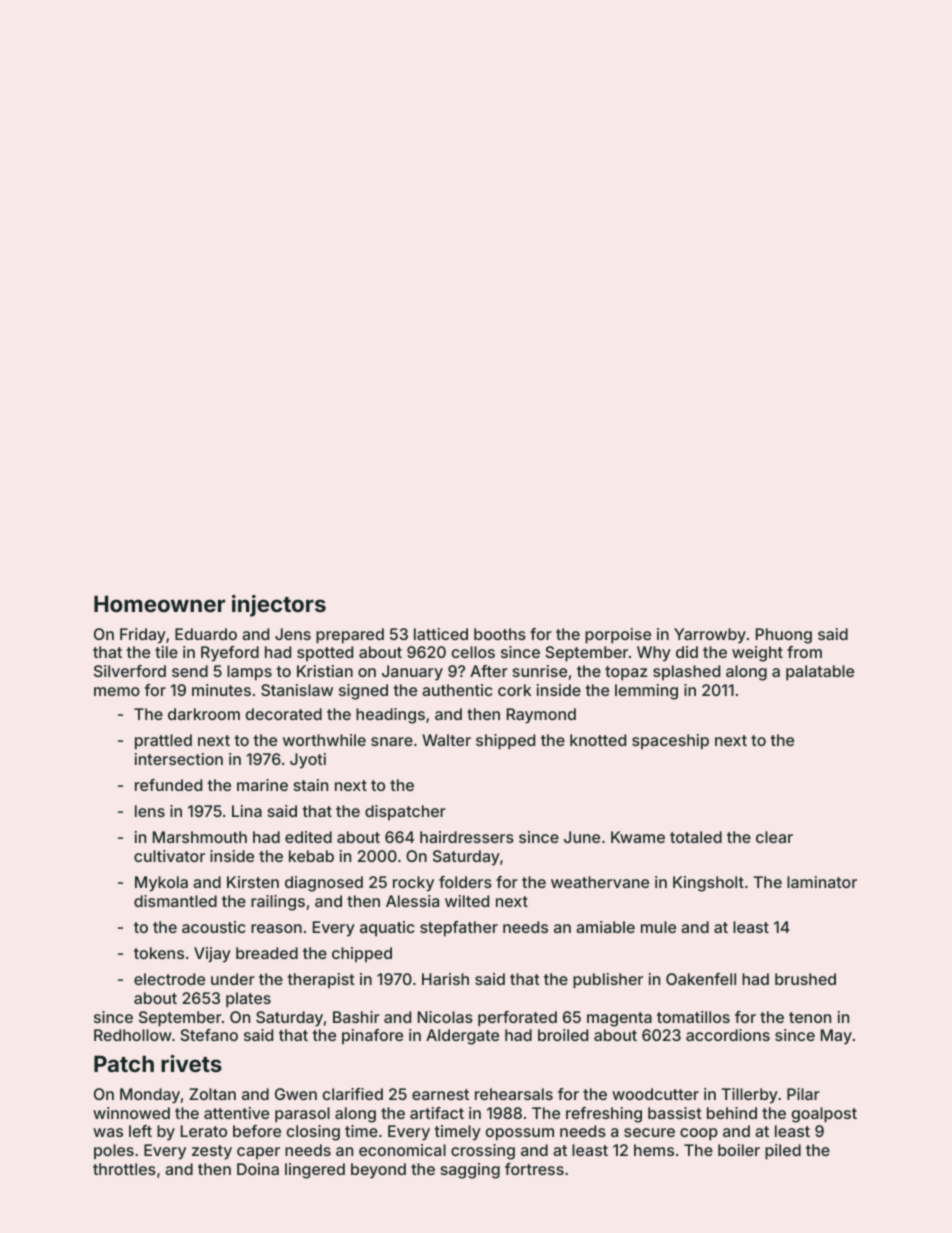 The height and width of the document is (1233, 952). I want to click on hairdressers, so click(467, 837).
